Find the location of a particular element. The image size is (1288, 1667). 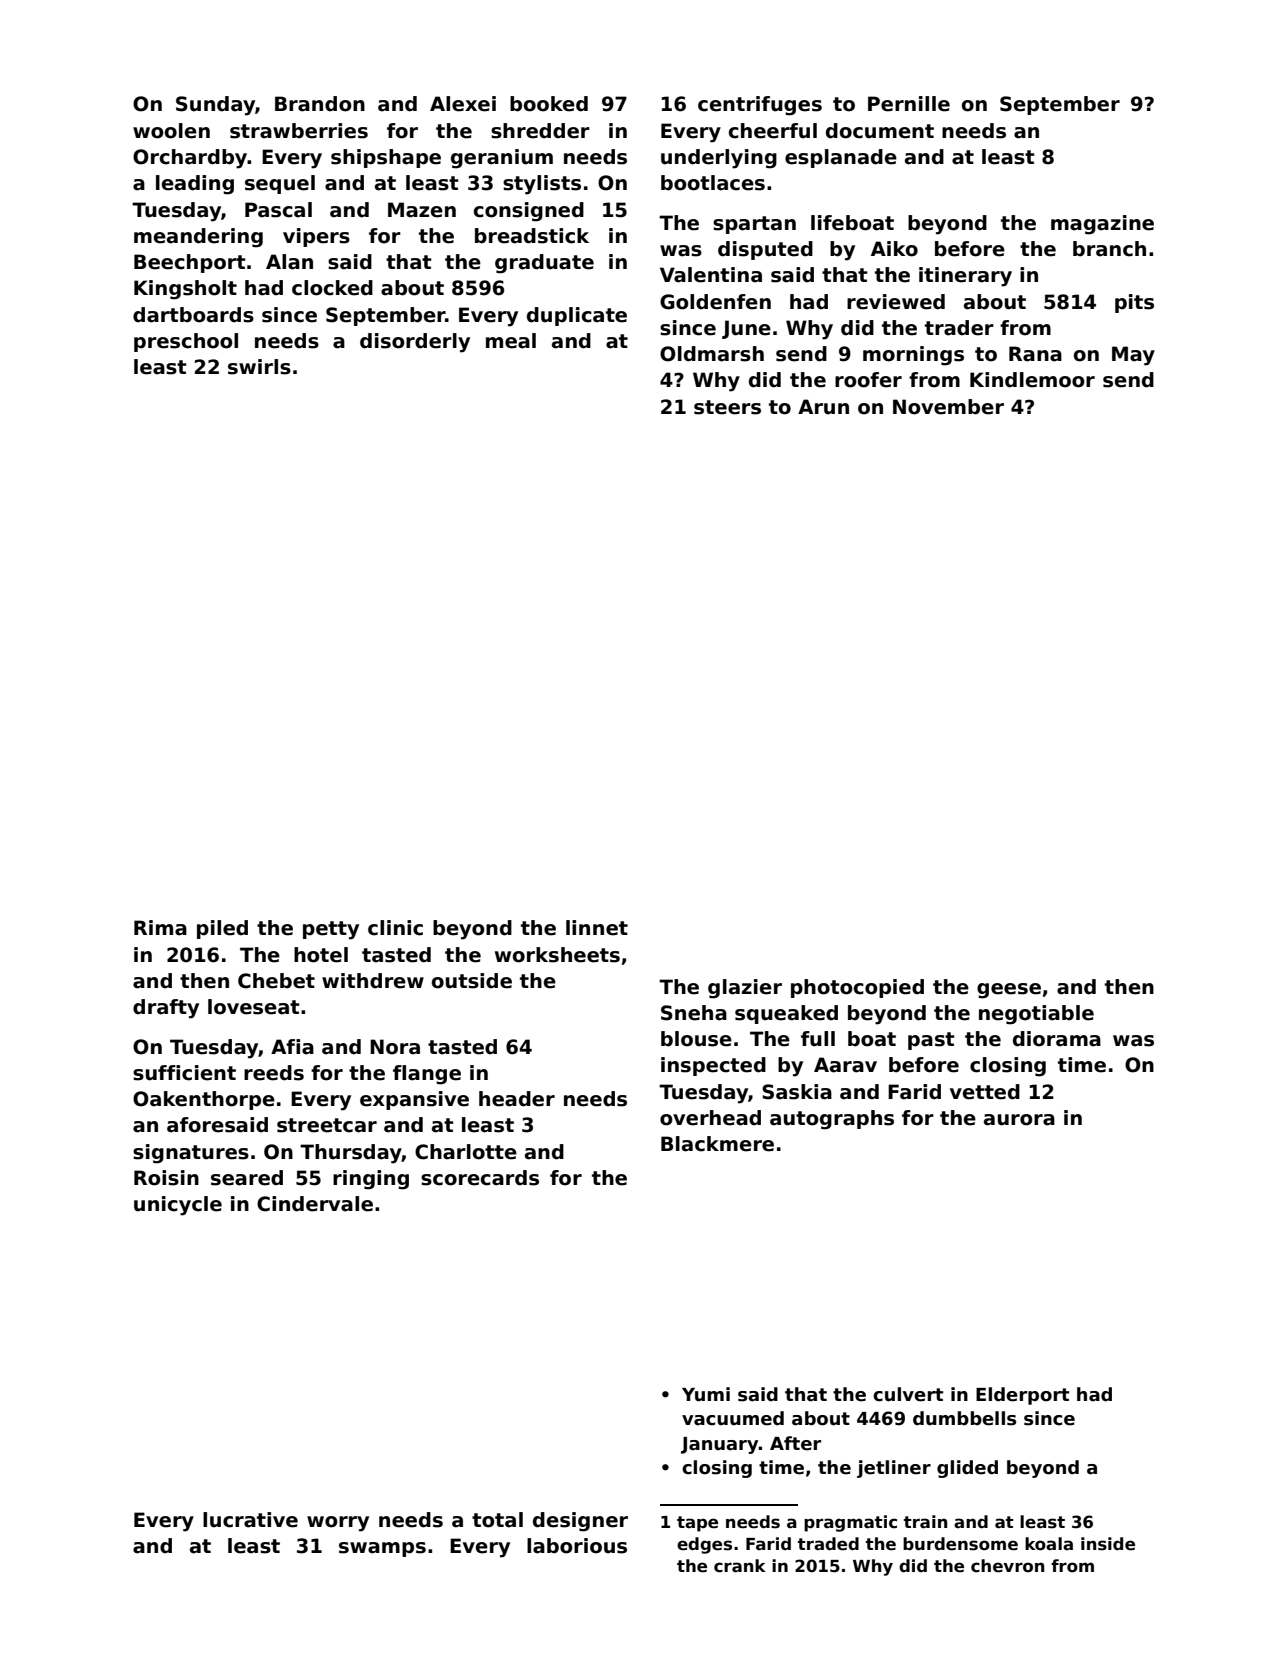

culvert is located at coordinates (908, 1394).
